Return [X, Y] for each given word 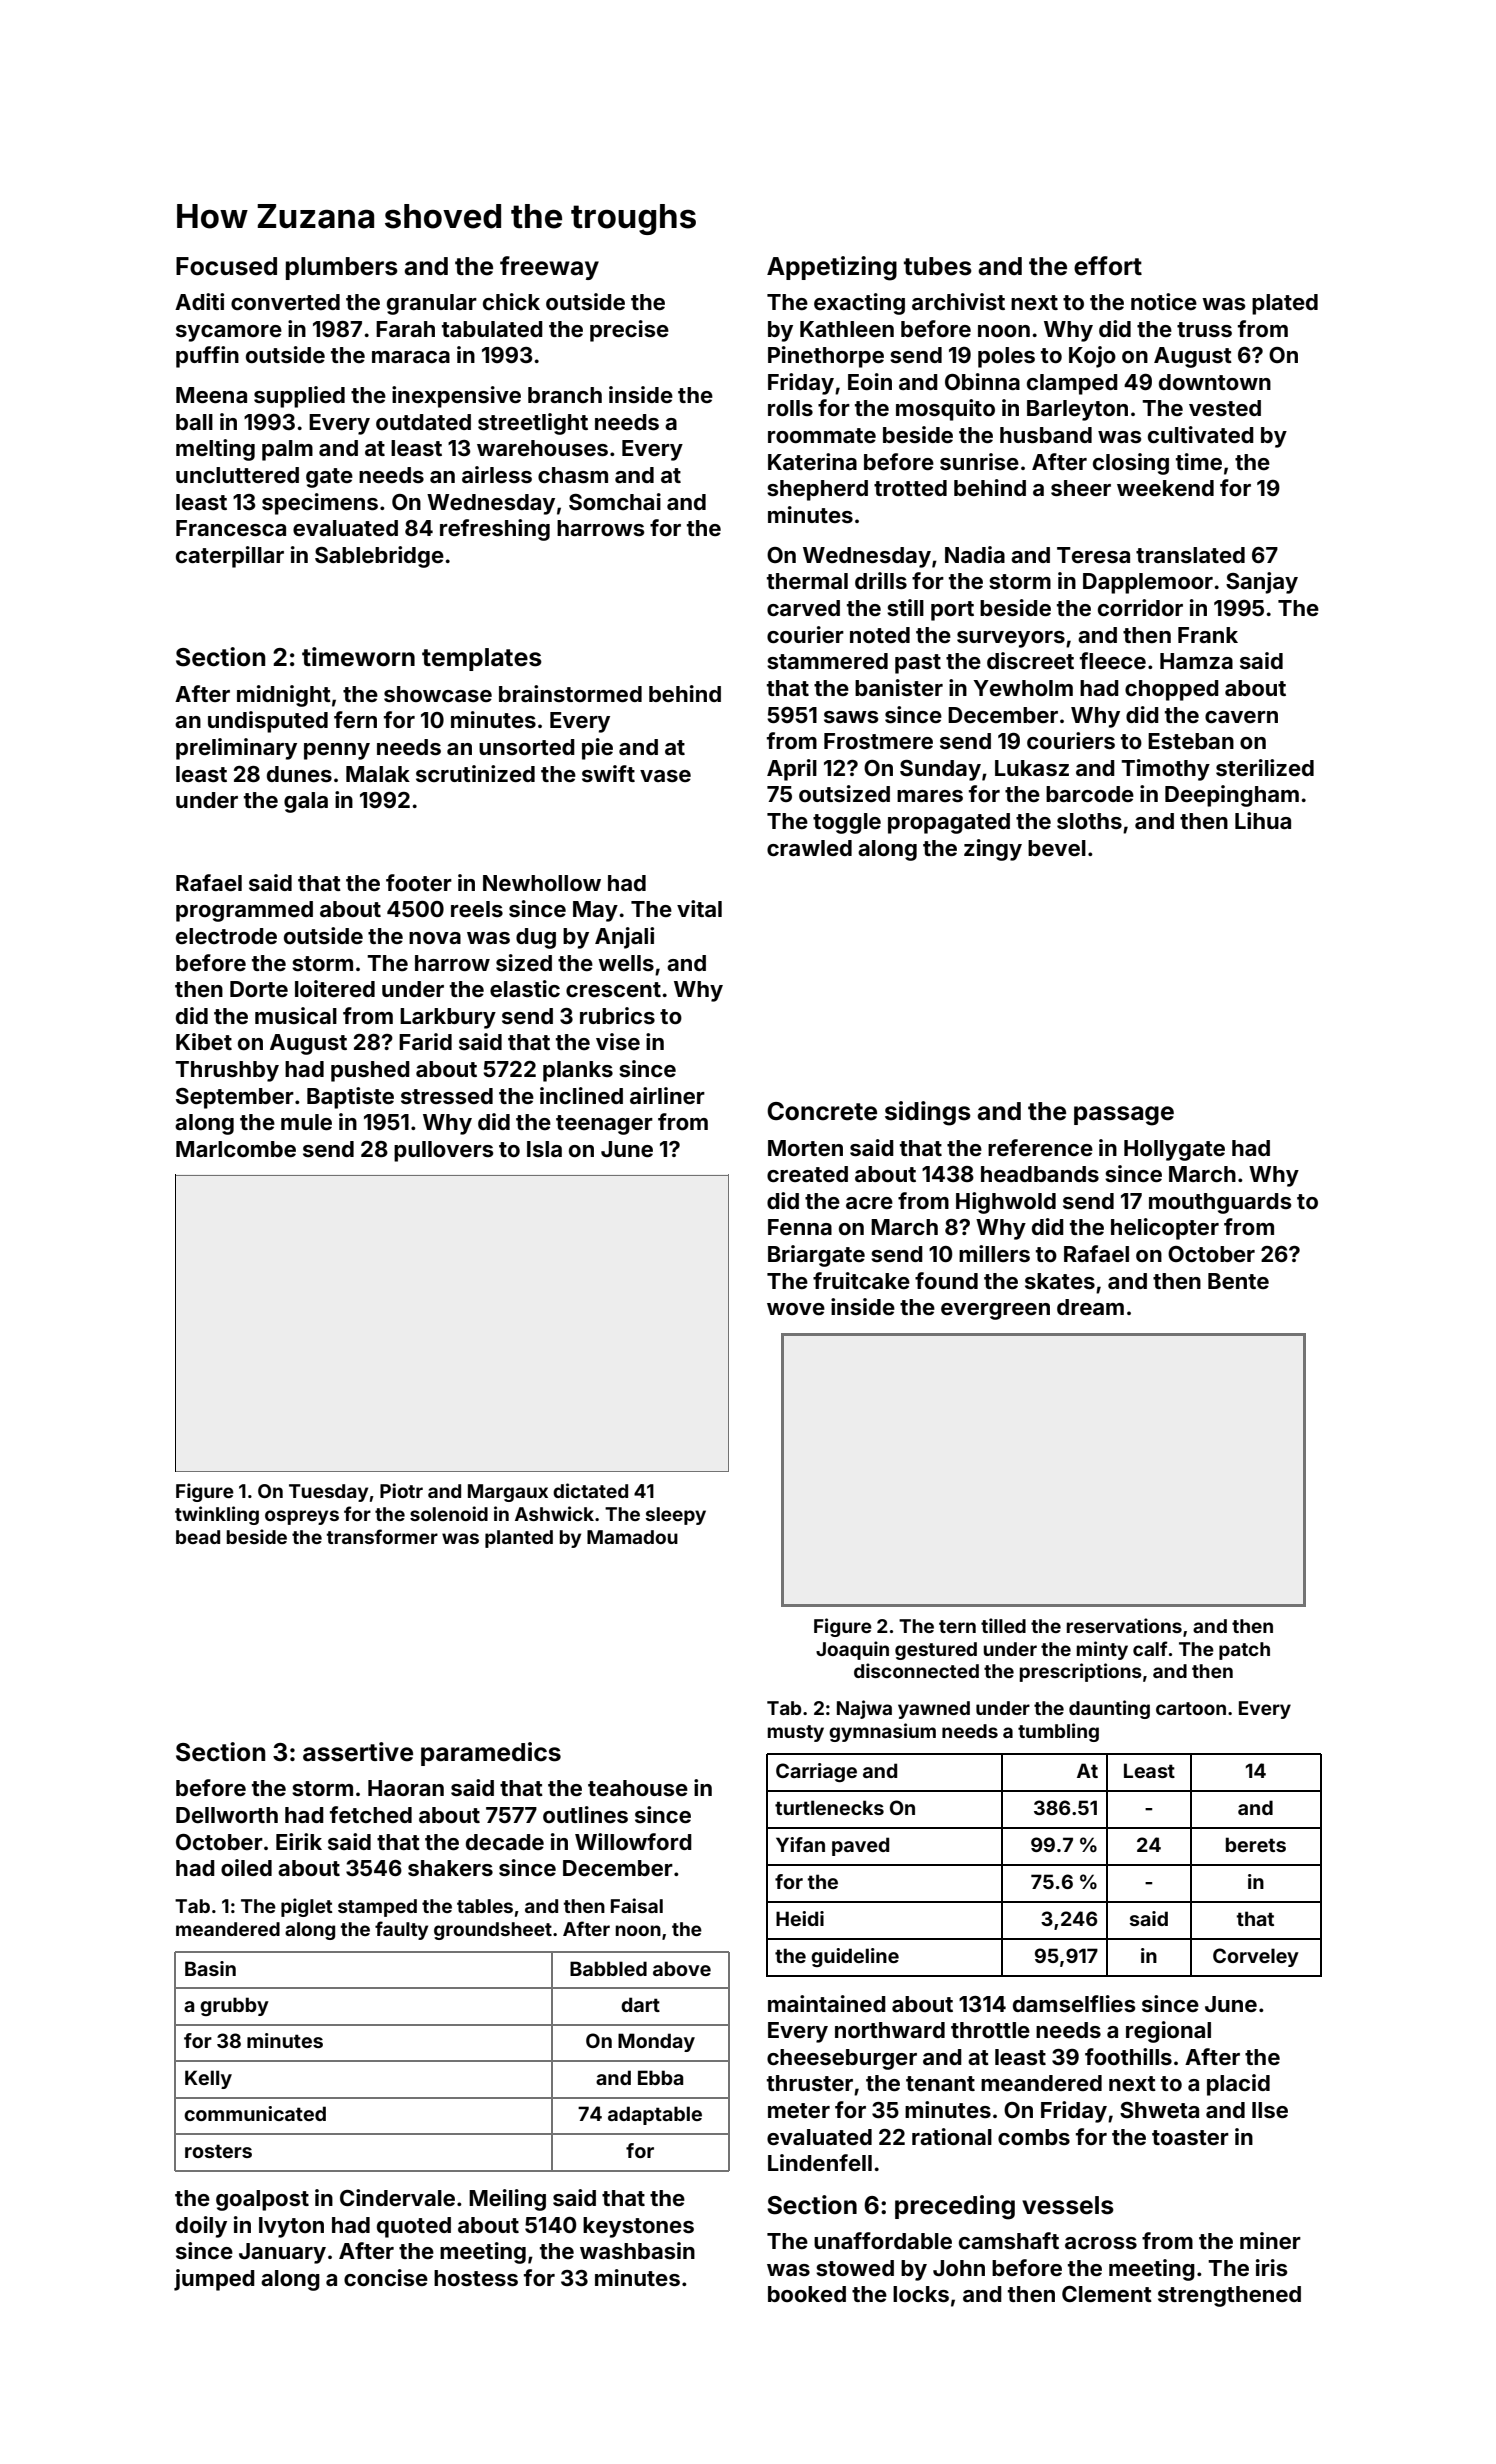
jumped [214, 2280]
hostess [476, 2278]
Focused [226, 266]
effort [1108, 266]
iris [1272, 2267]
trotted [910, 488]
